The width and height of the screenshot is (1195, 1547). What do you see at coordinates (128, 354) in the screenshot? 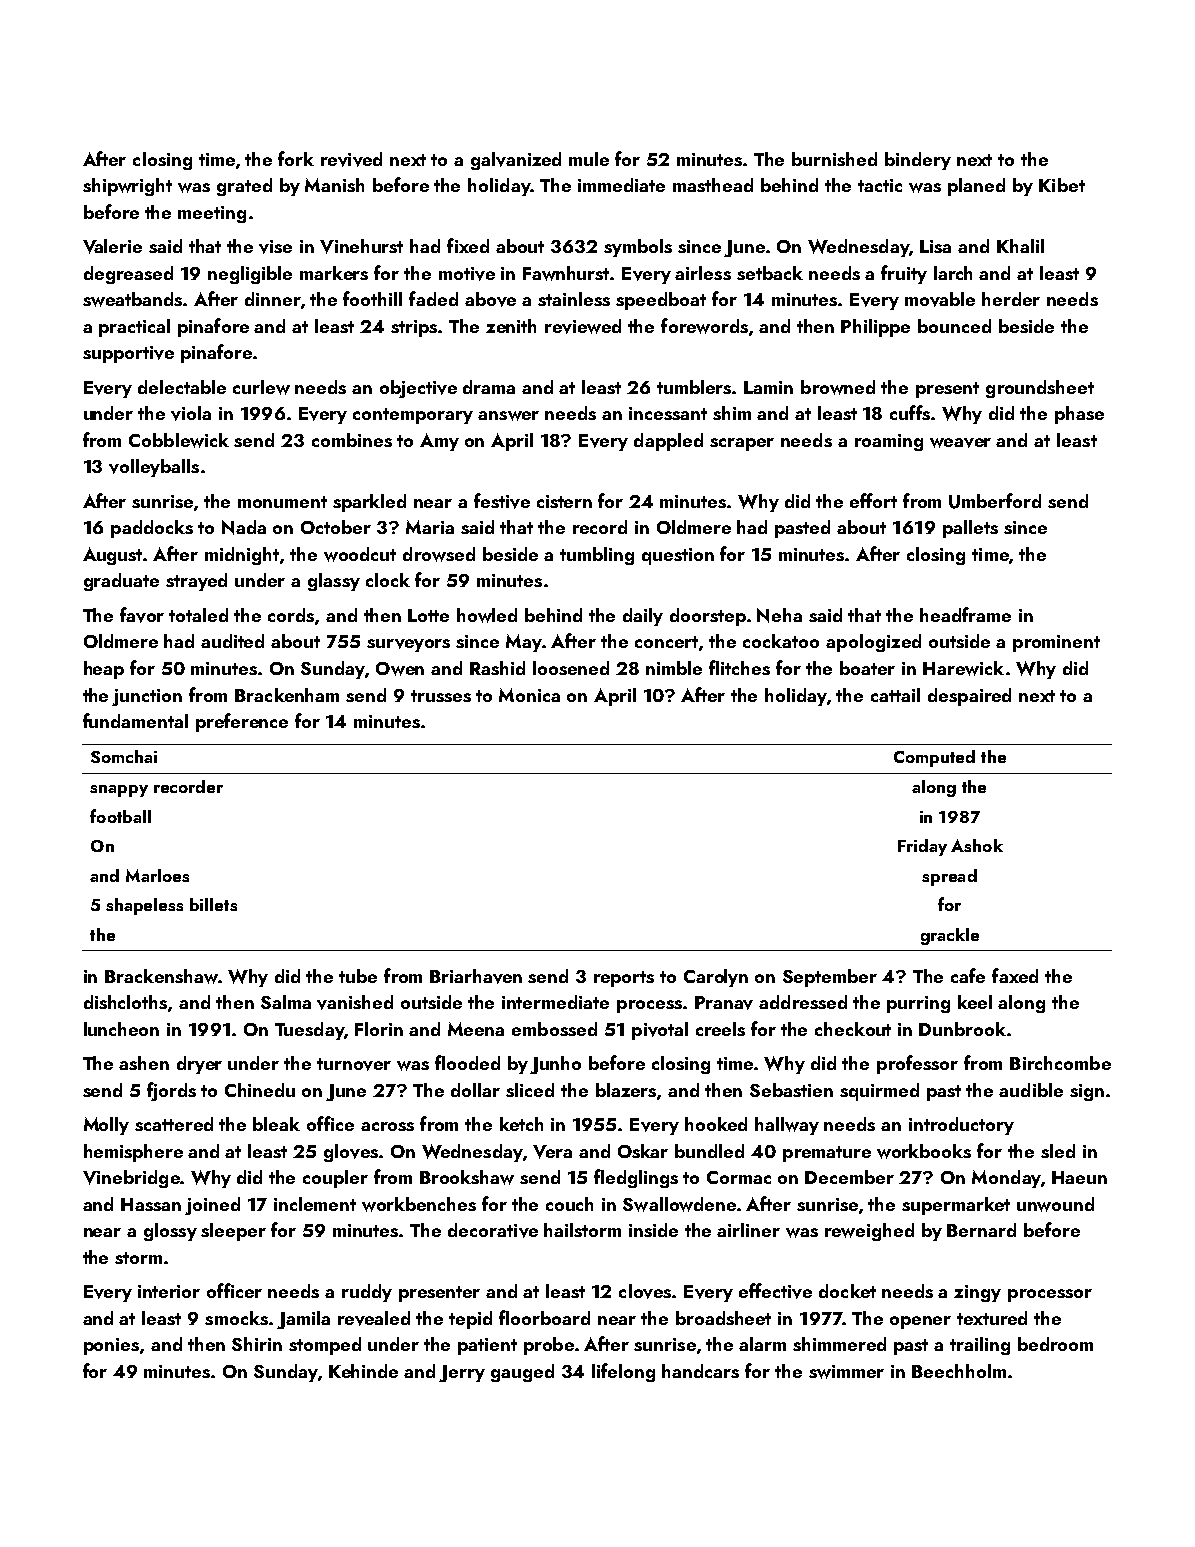
I see `supportive` at bounding box center [128, 354].
